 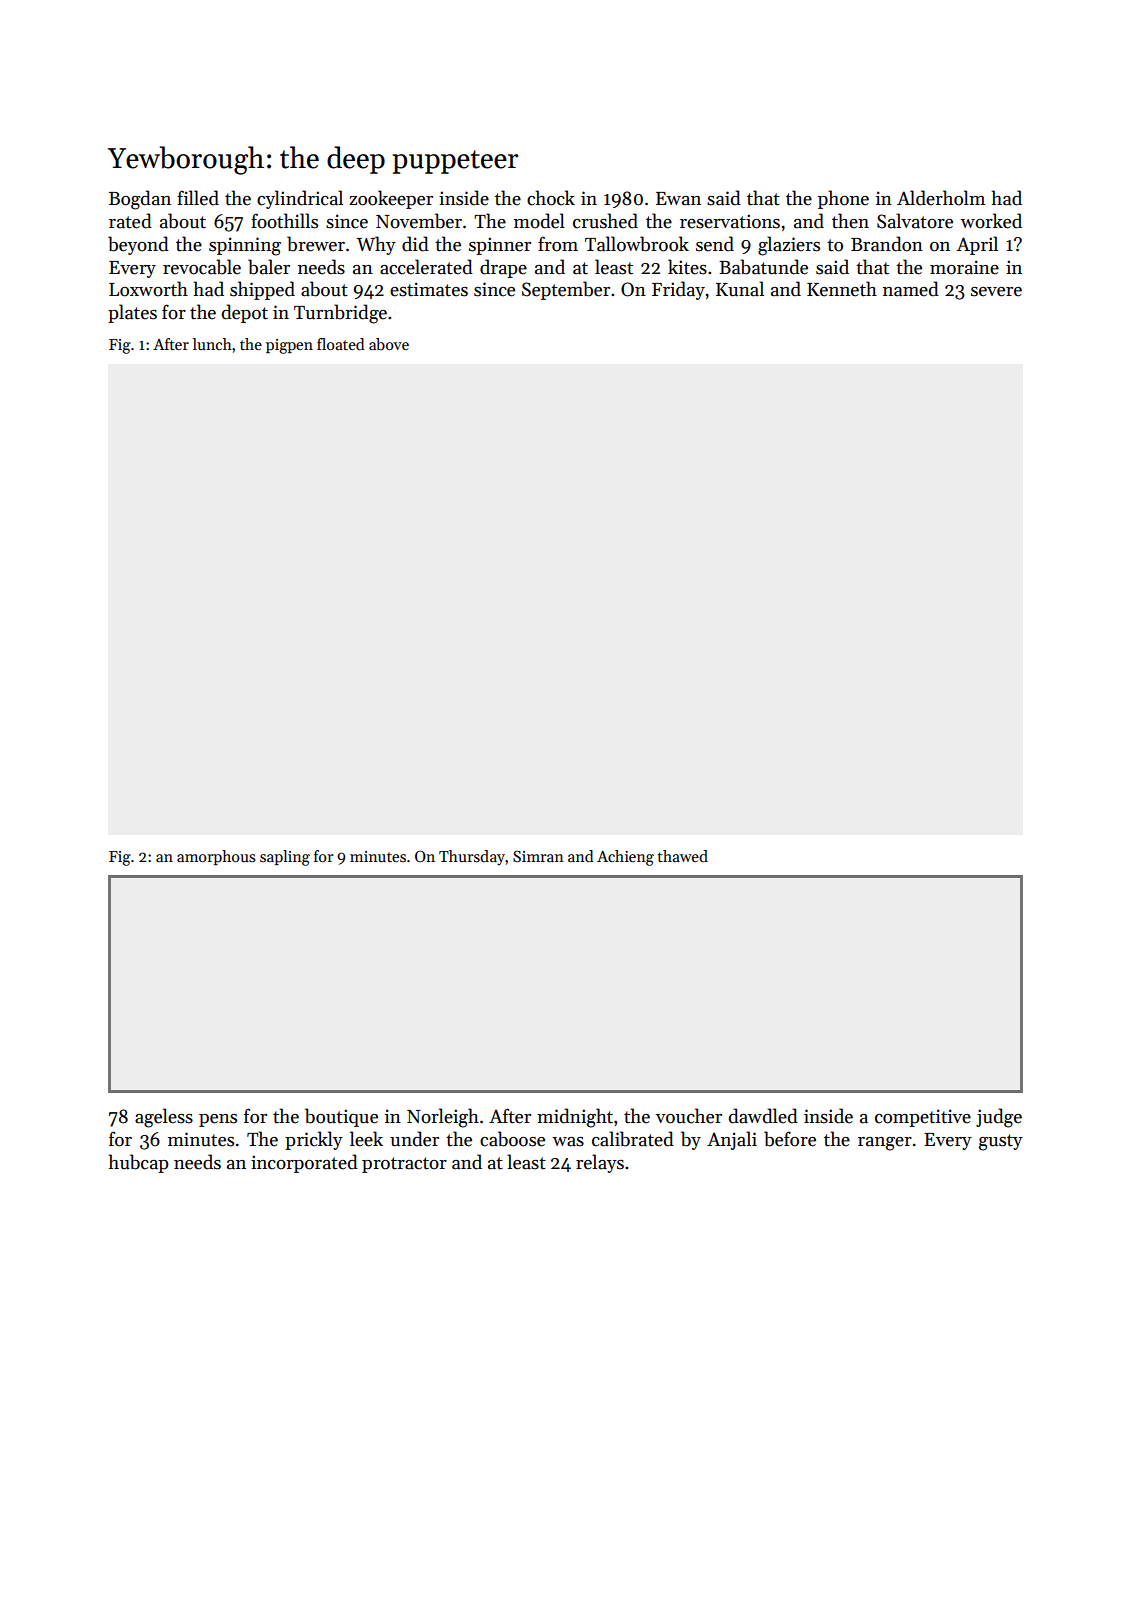 What do you see at coordinates (941, 198) in the document?
I see `Alderholm` at bounding box center [941, 198].
